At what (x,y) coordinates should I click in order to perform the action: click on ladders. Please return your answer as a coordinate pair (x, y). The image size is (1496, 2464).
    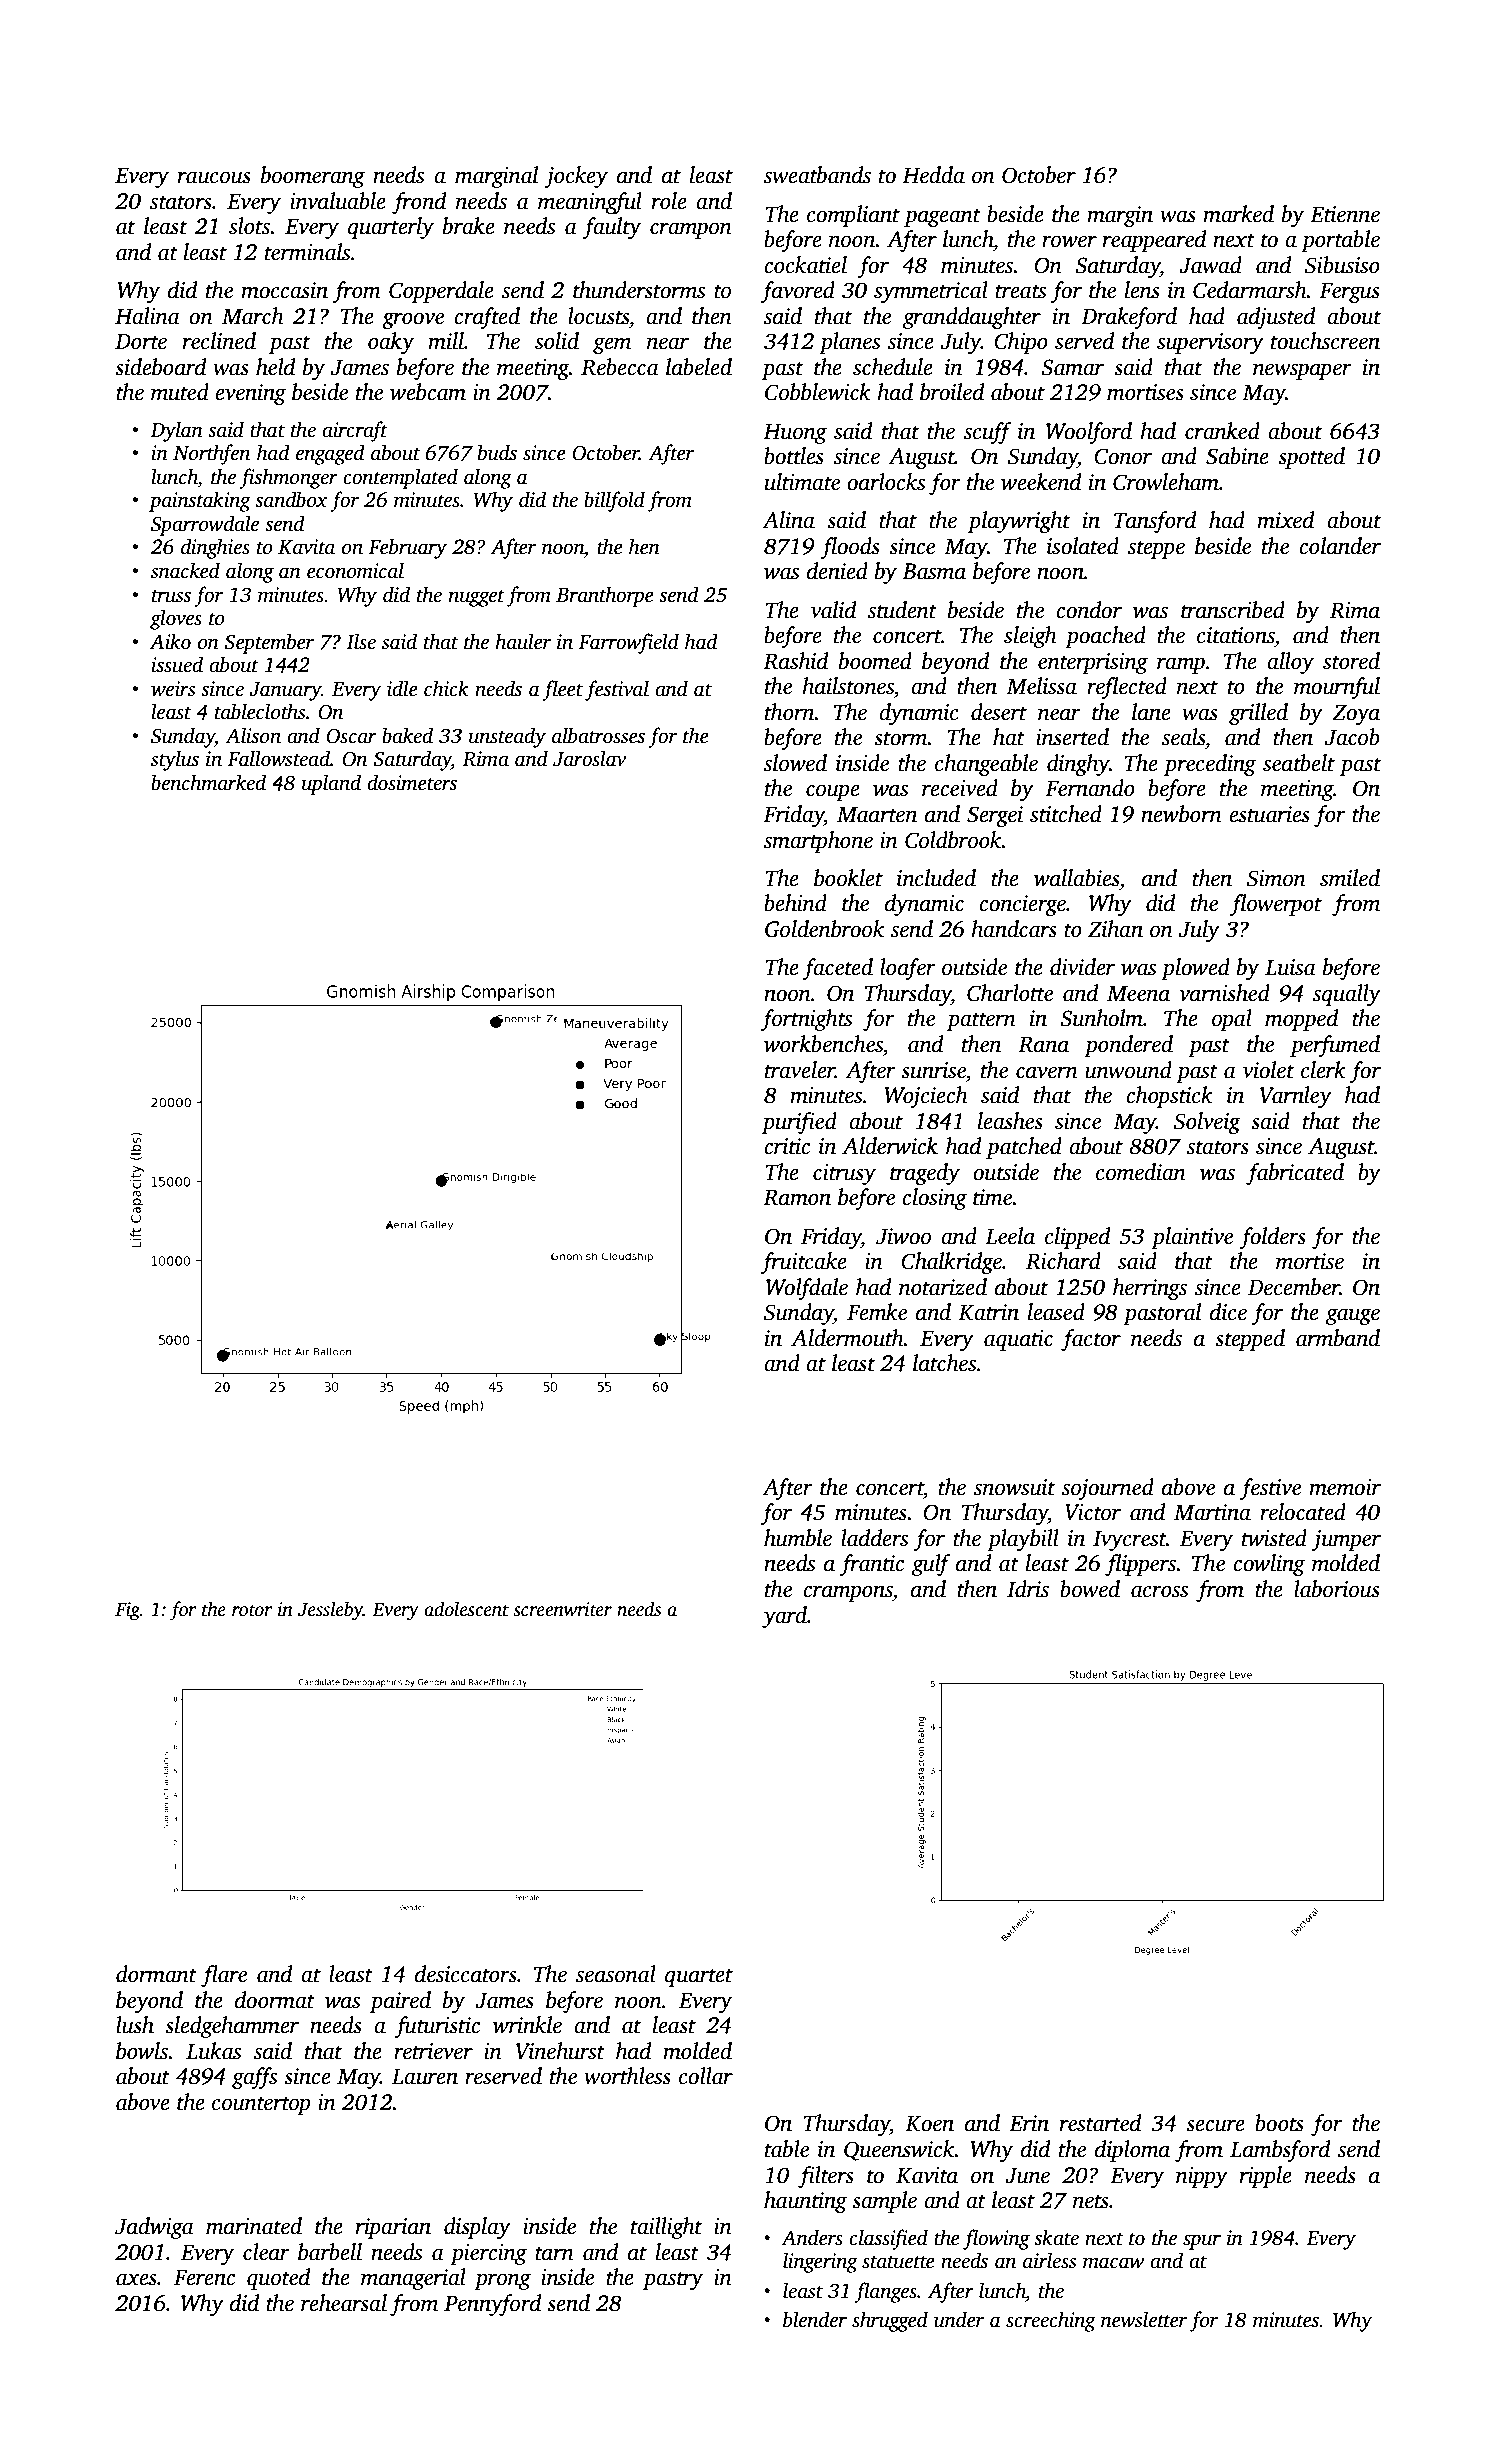
    Looking at the image, I should click on (874, 1538).
